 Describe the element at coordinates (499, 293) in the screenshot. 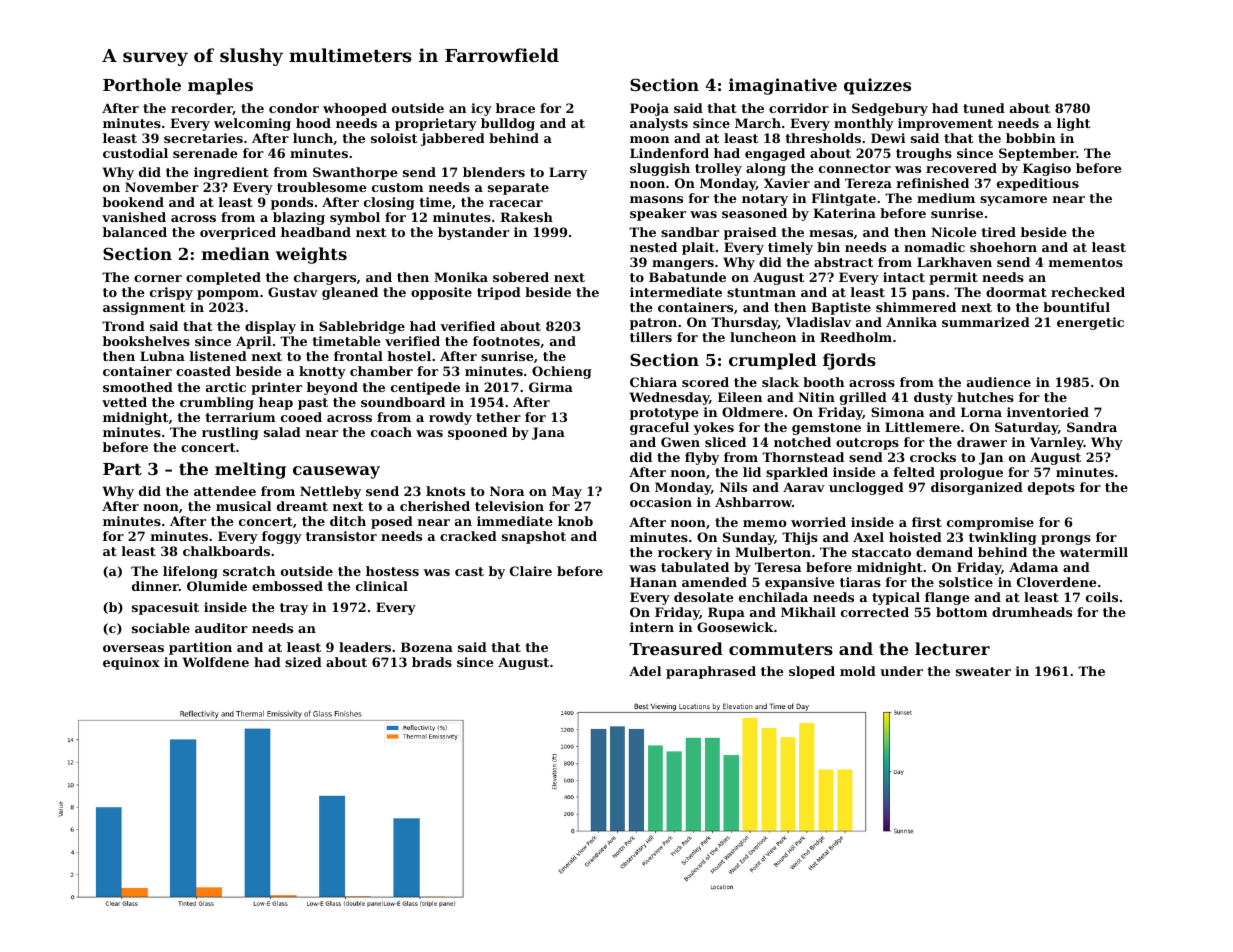

I see `tripod` at that location.
